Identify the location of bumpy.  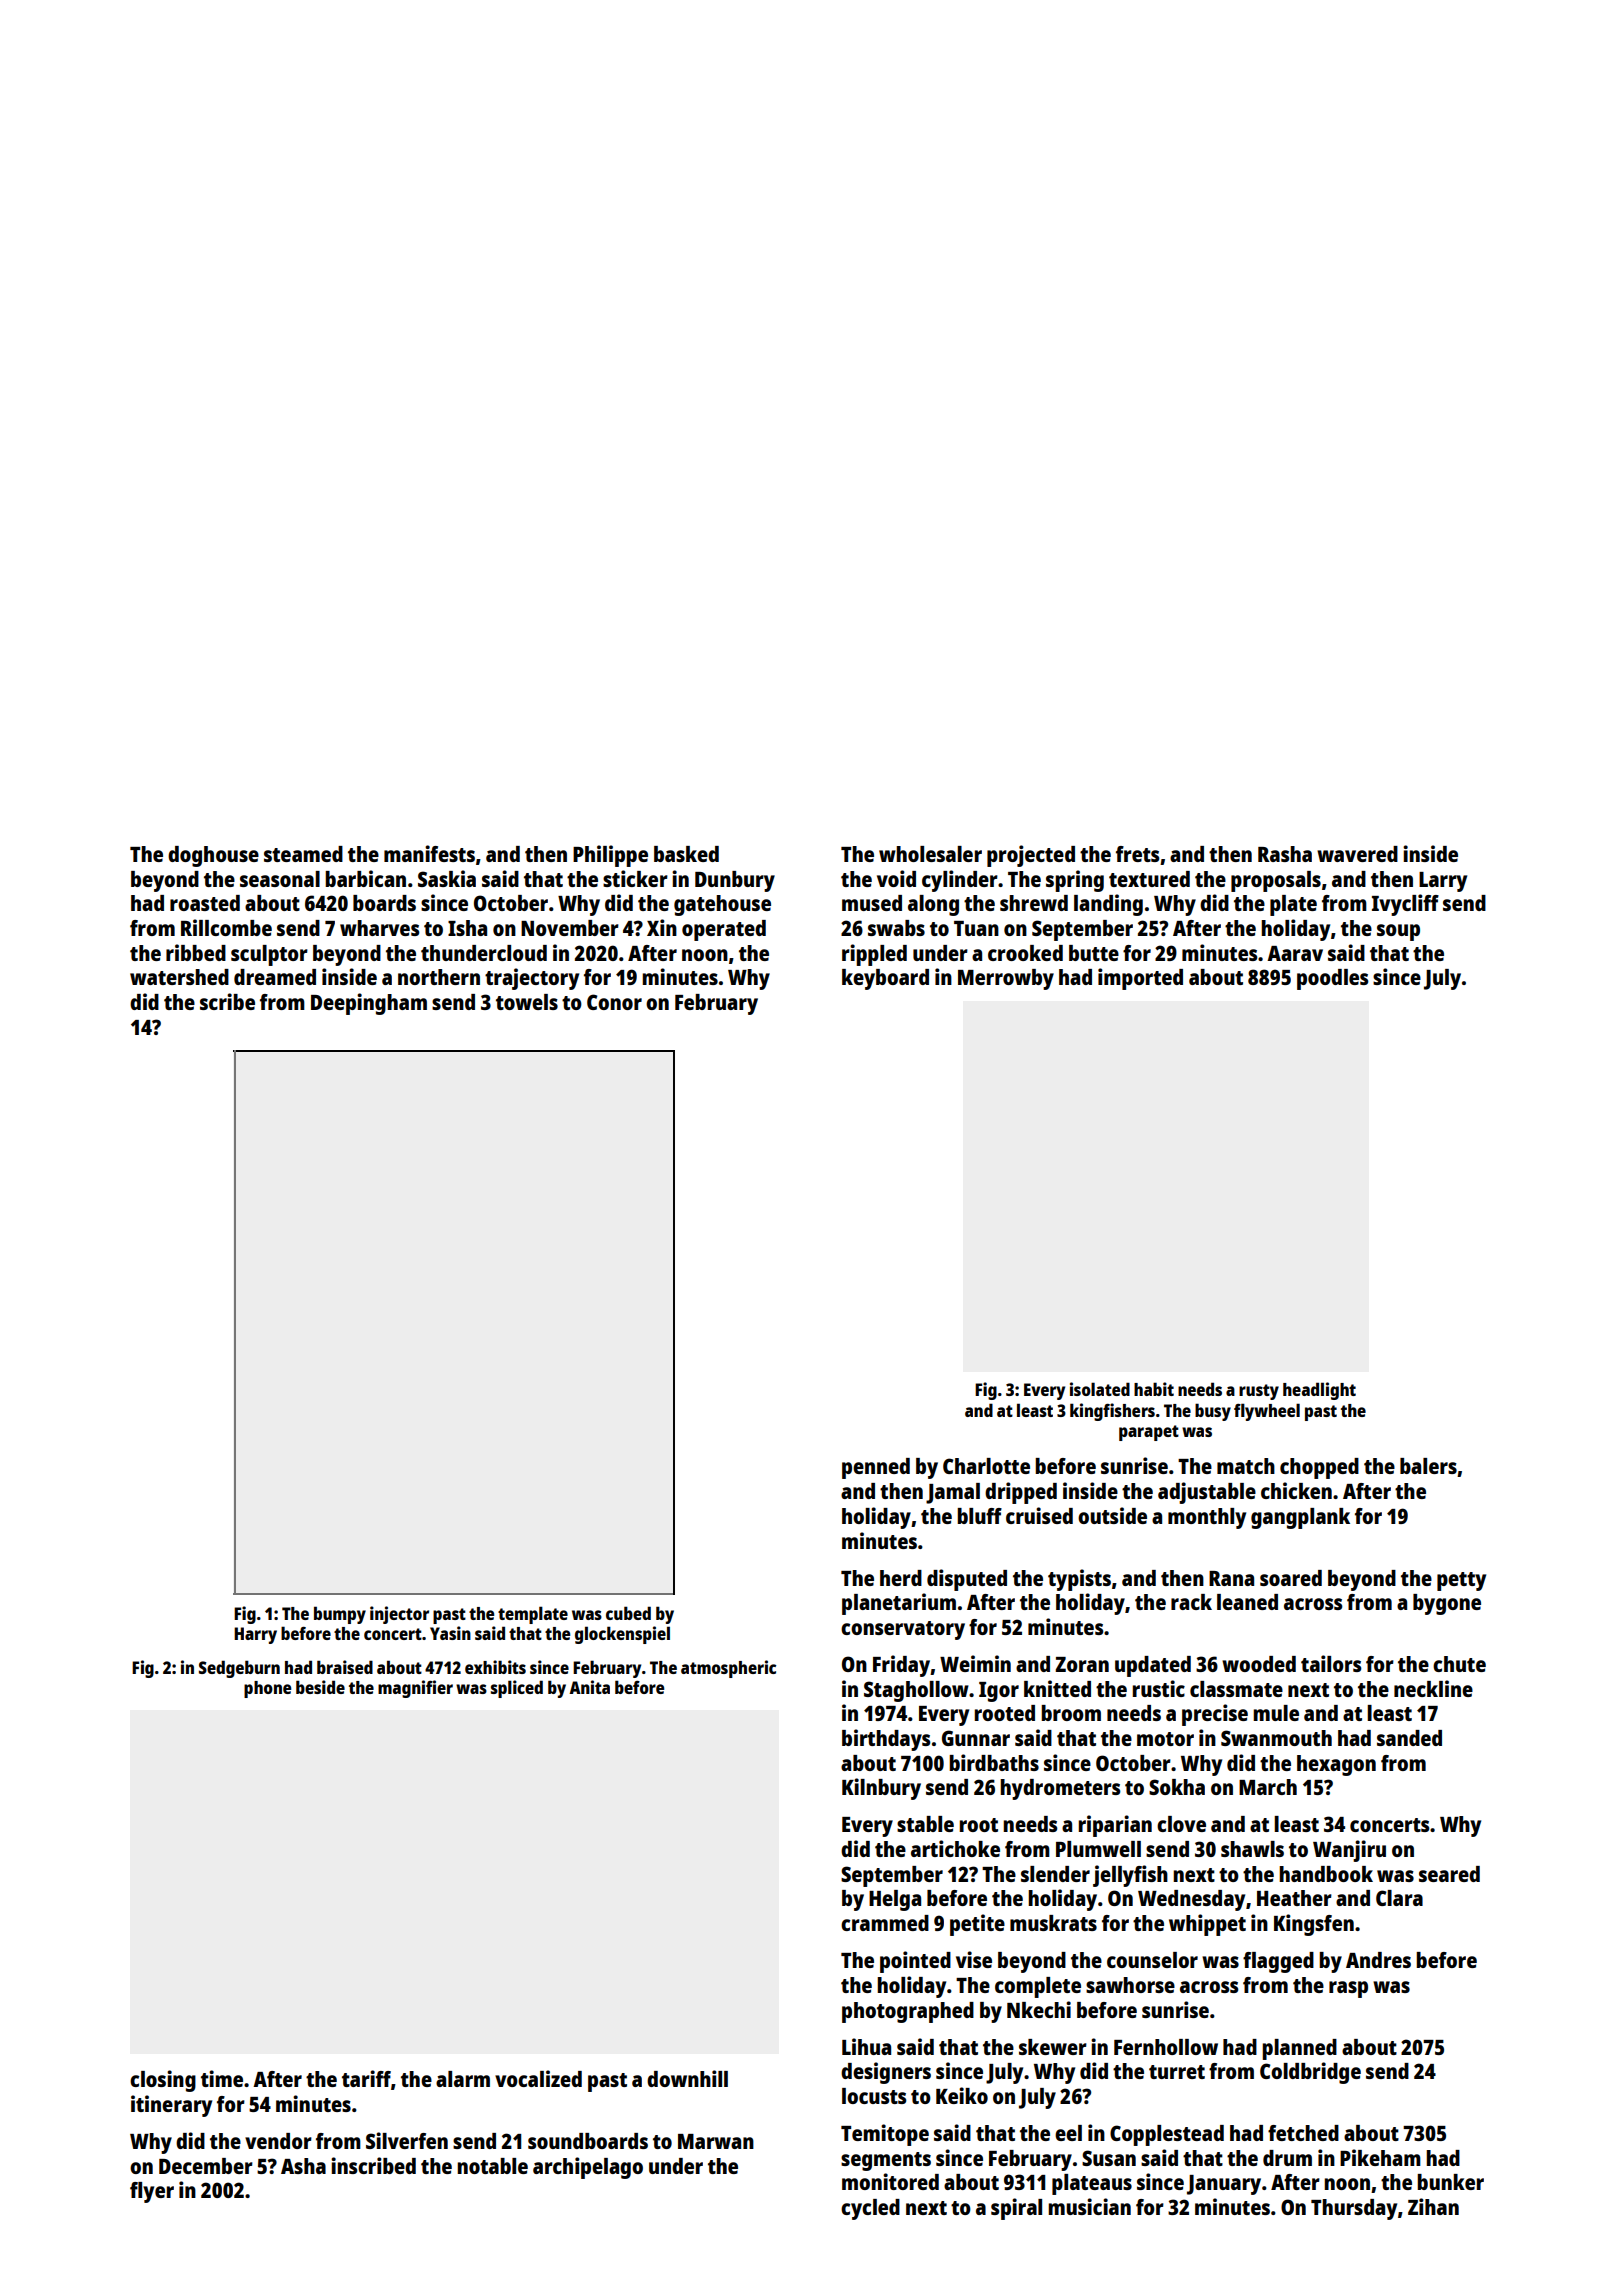
(340, 1615).
